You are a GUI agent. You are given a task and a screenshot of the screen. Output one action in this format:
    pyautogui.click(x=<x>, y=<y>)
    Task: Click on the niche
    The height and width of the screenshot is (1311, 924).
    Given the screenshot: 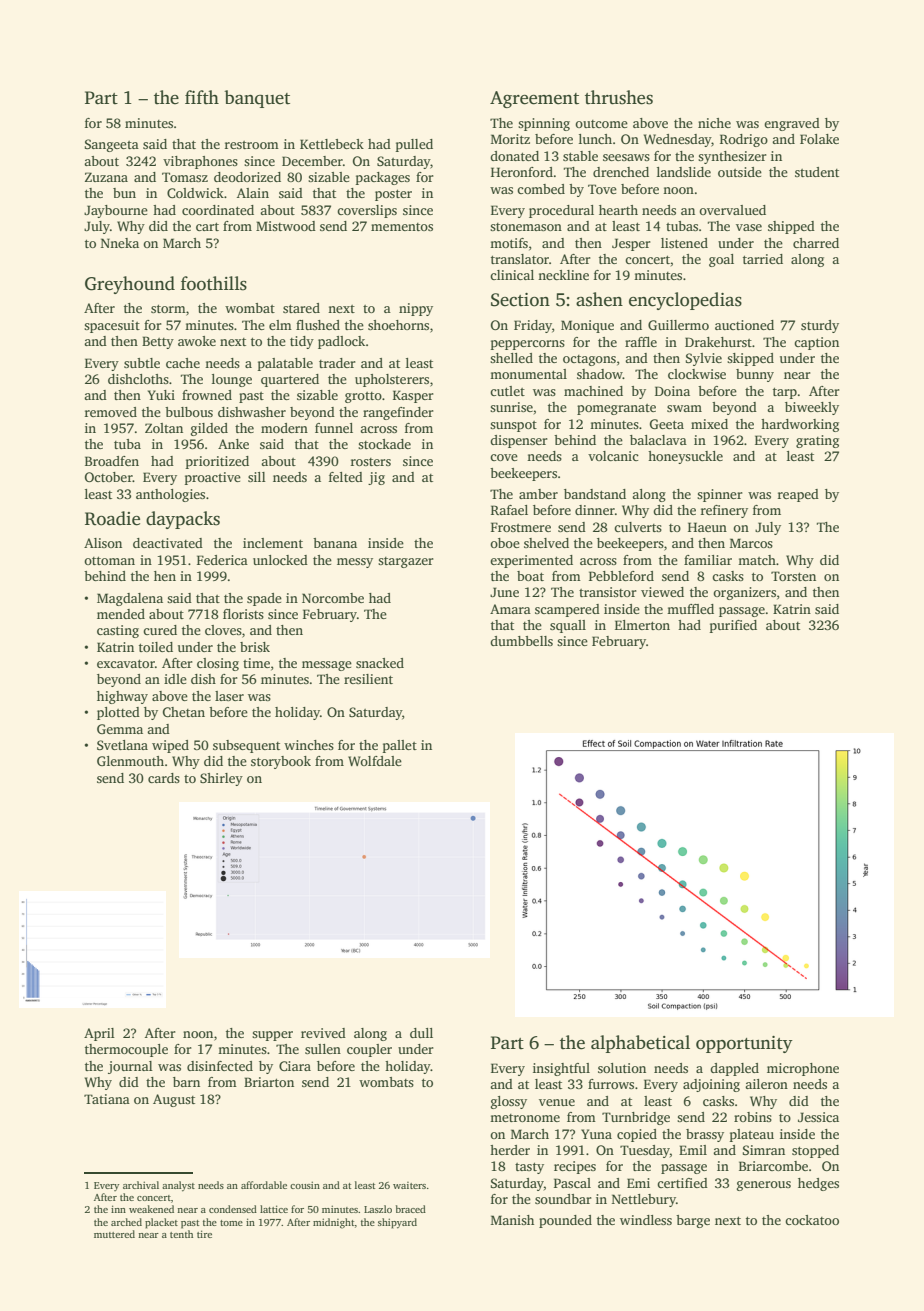 What is the action you would take?
    pyautogui.click(x=714, y=123)
